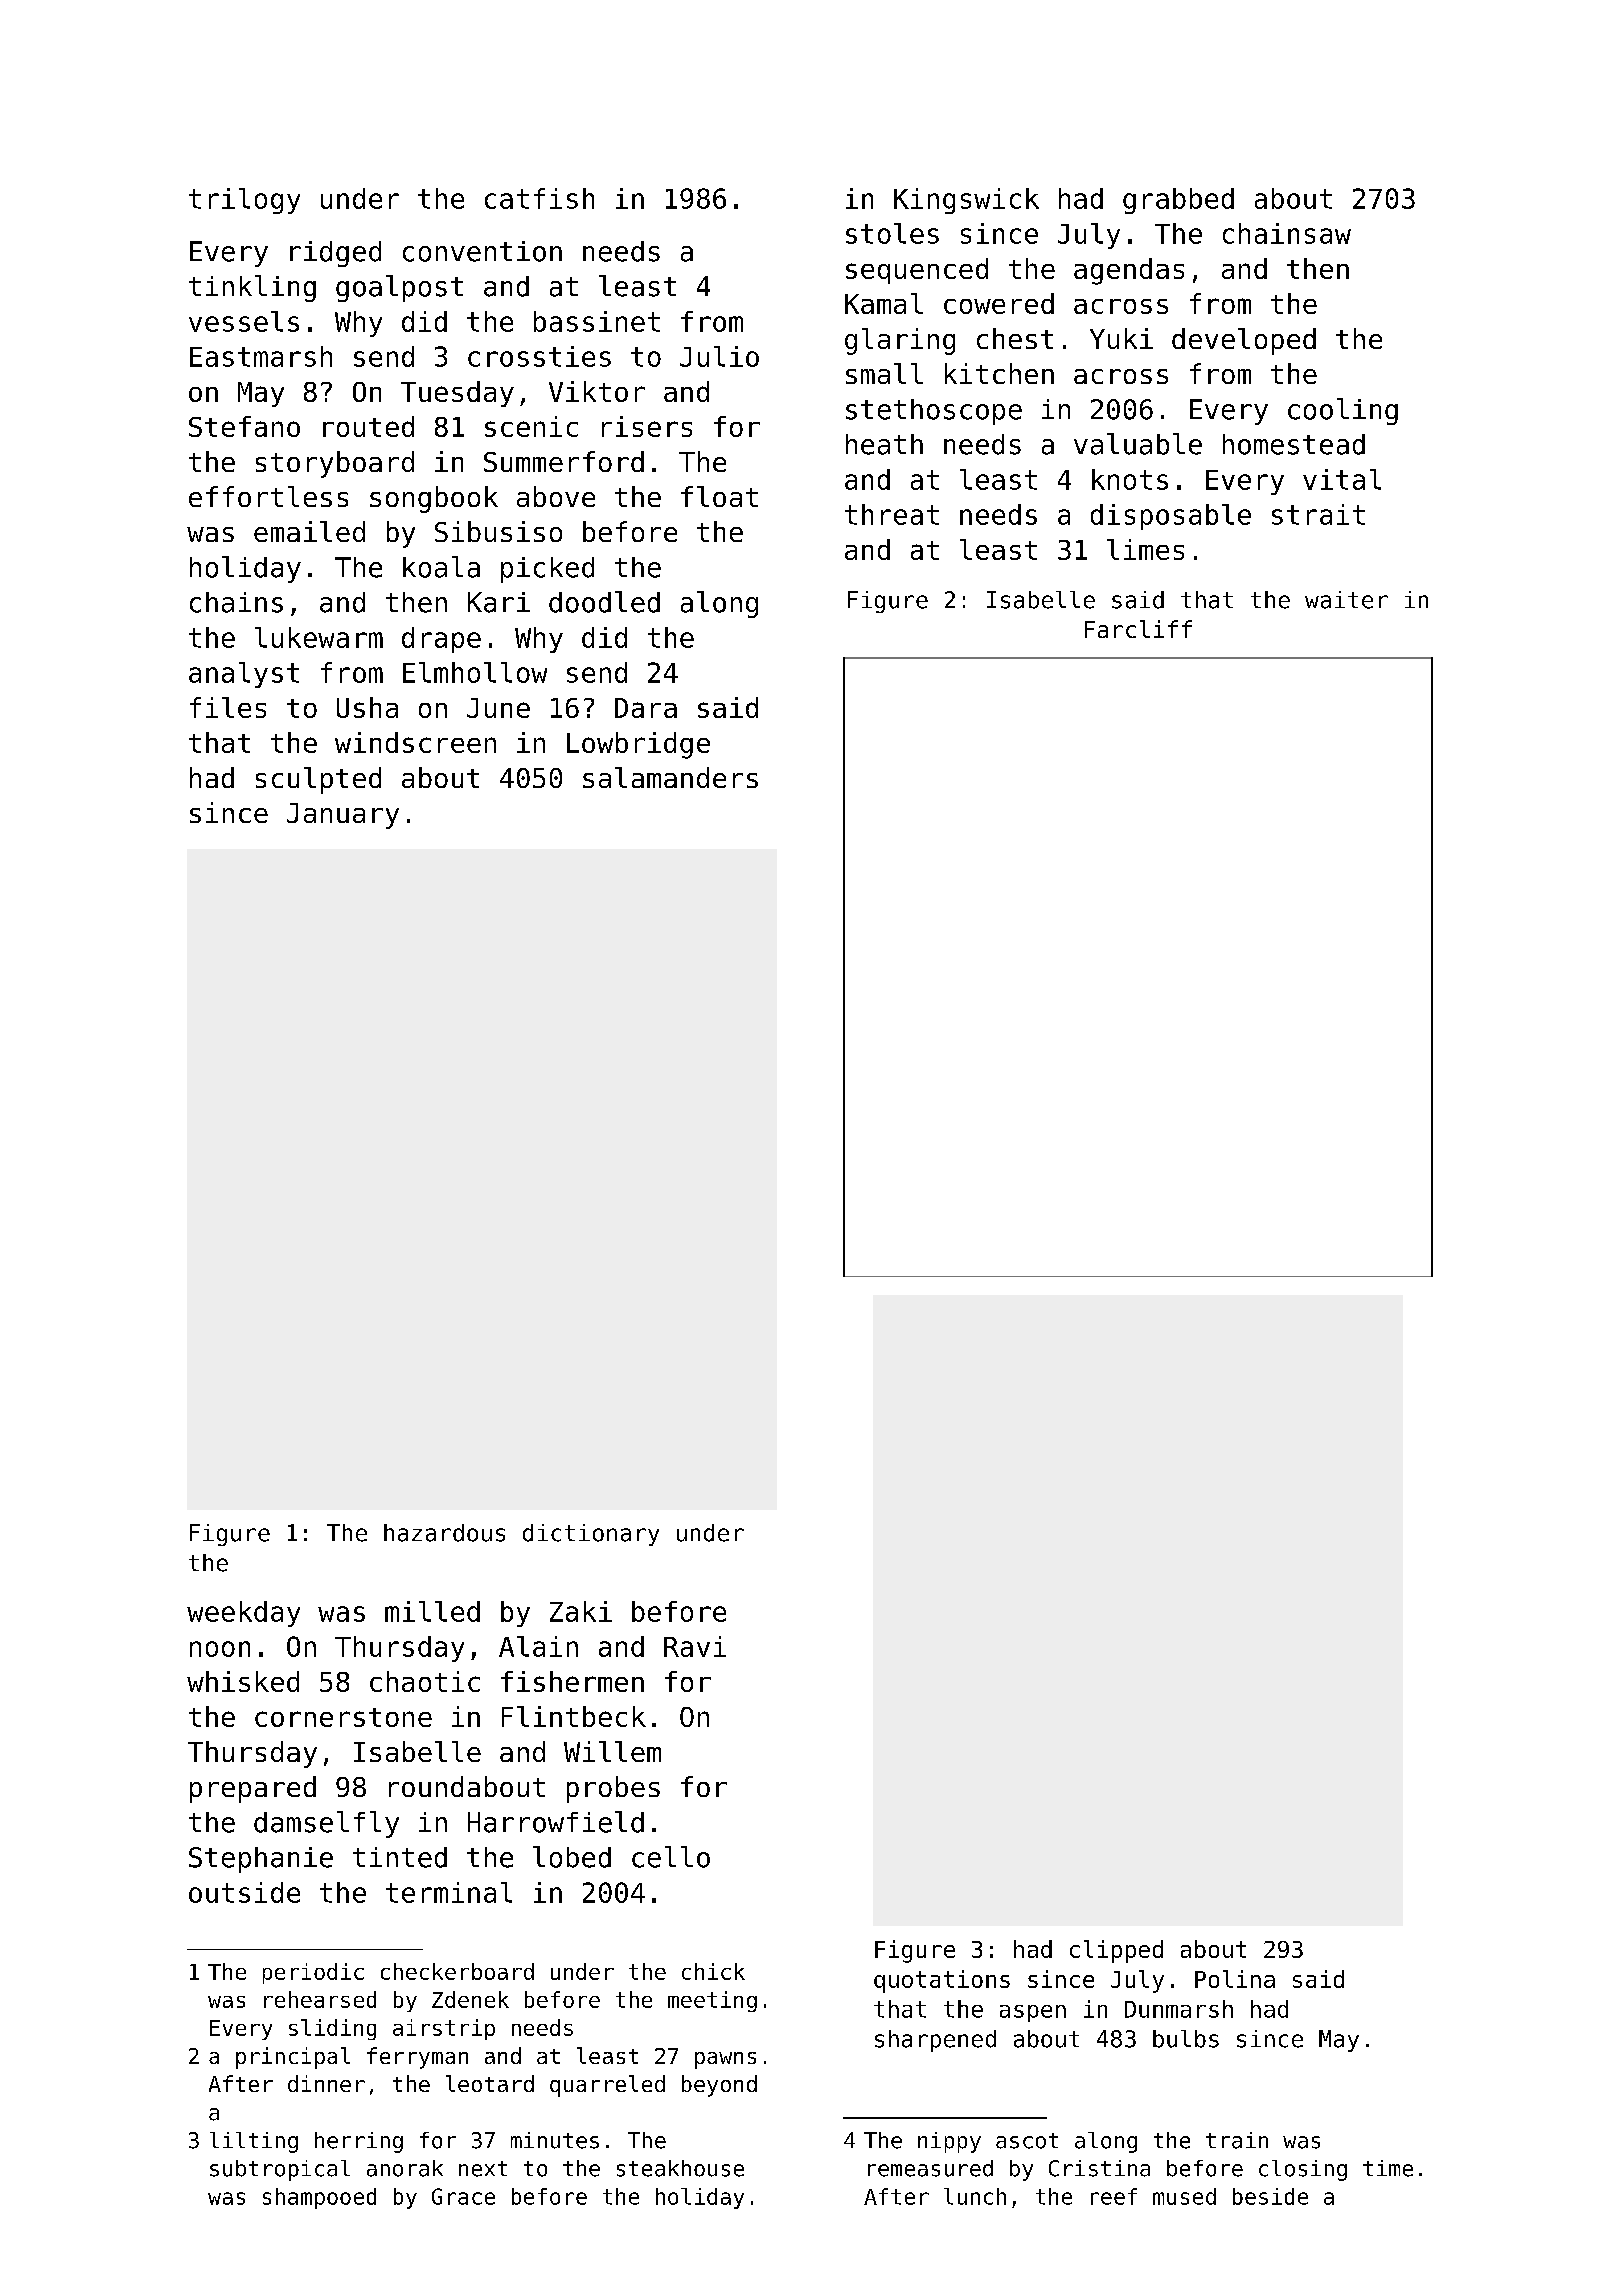  Describe the element at coordinates (942, 1981) in the image. I see `quotations` at that location.
